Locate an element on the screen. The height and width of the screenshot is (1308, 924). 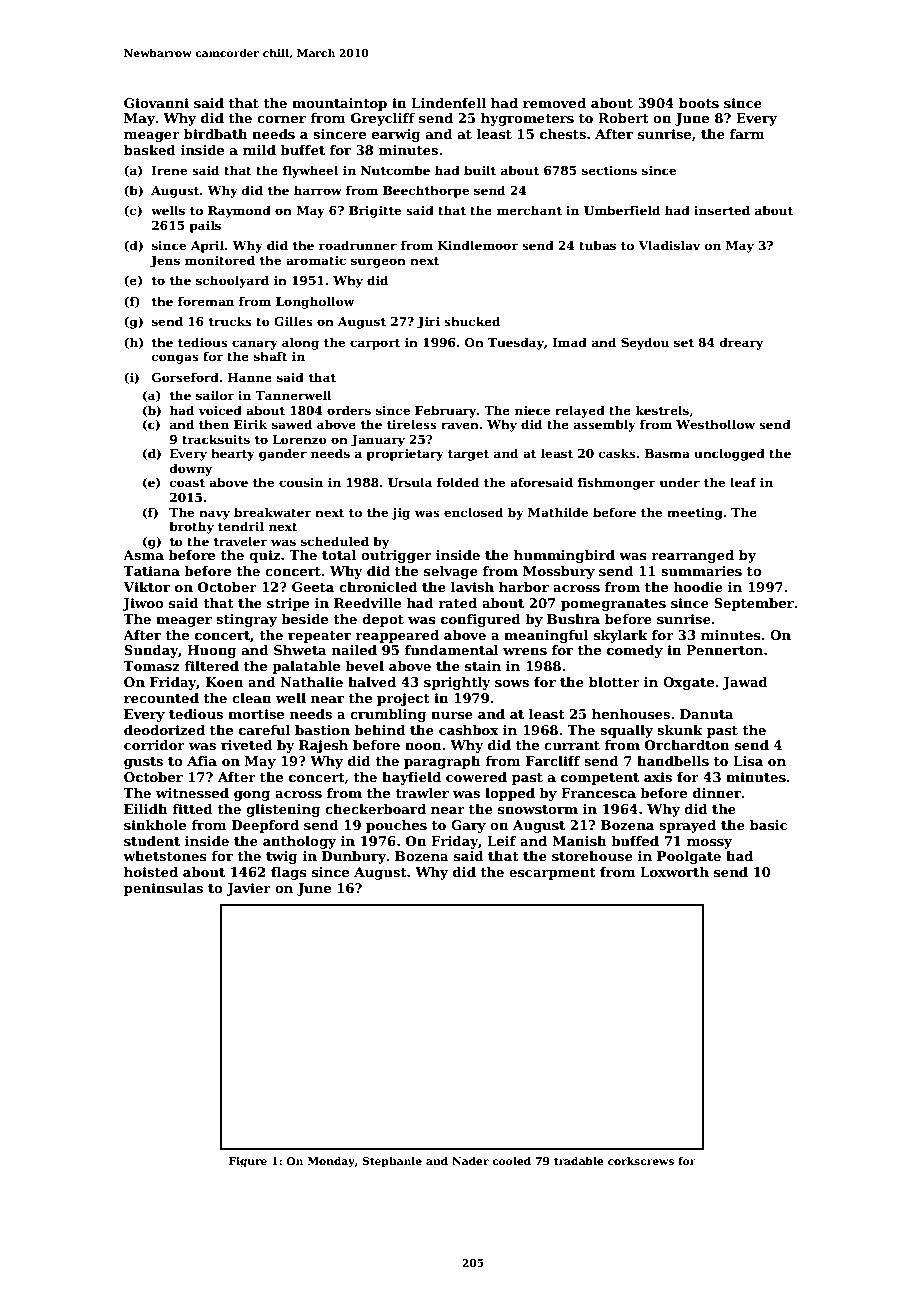
Monday is located at coordinates (331, 1162).
